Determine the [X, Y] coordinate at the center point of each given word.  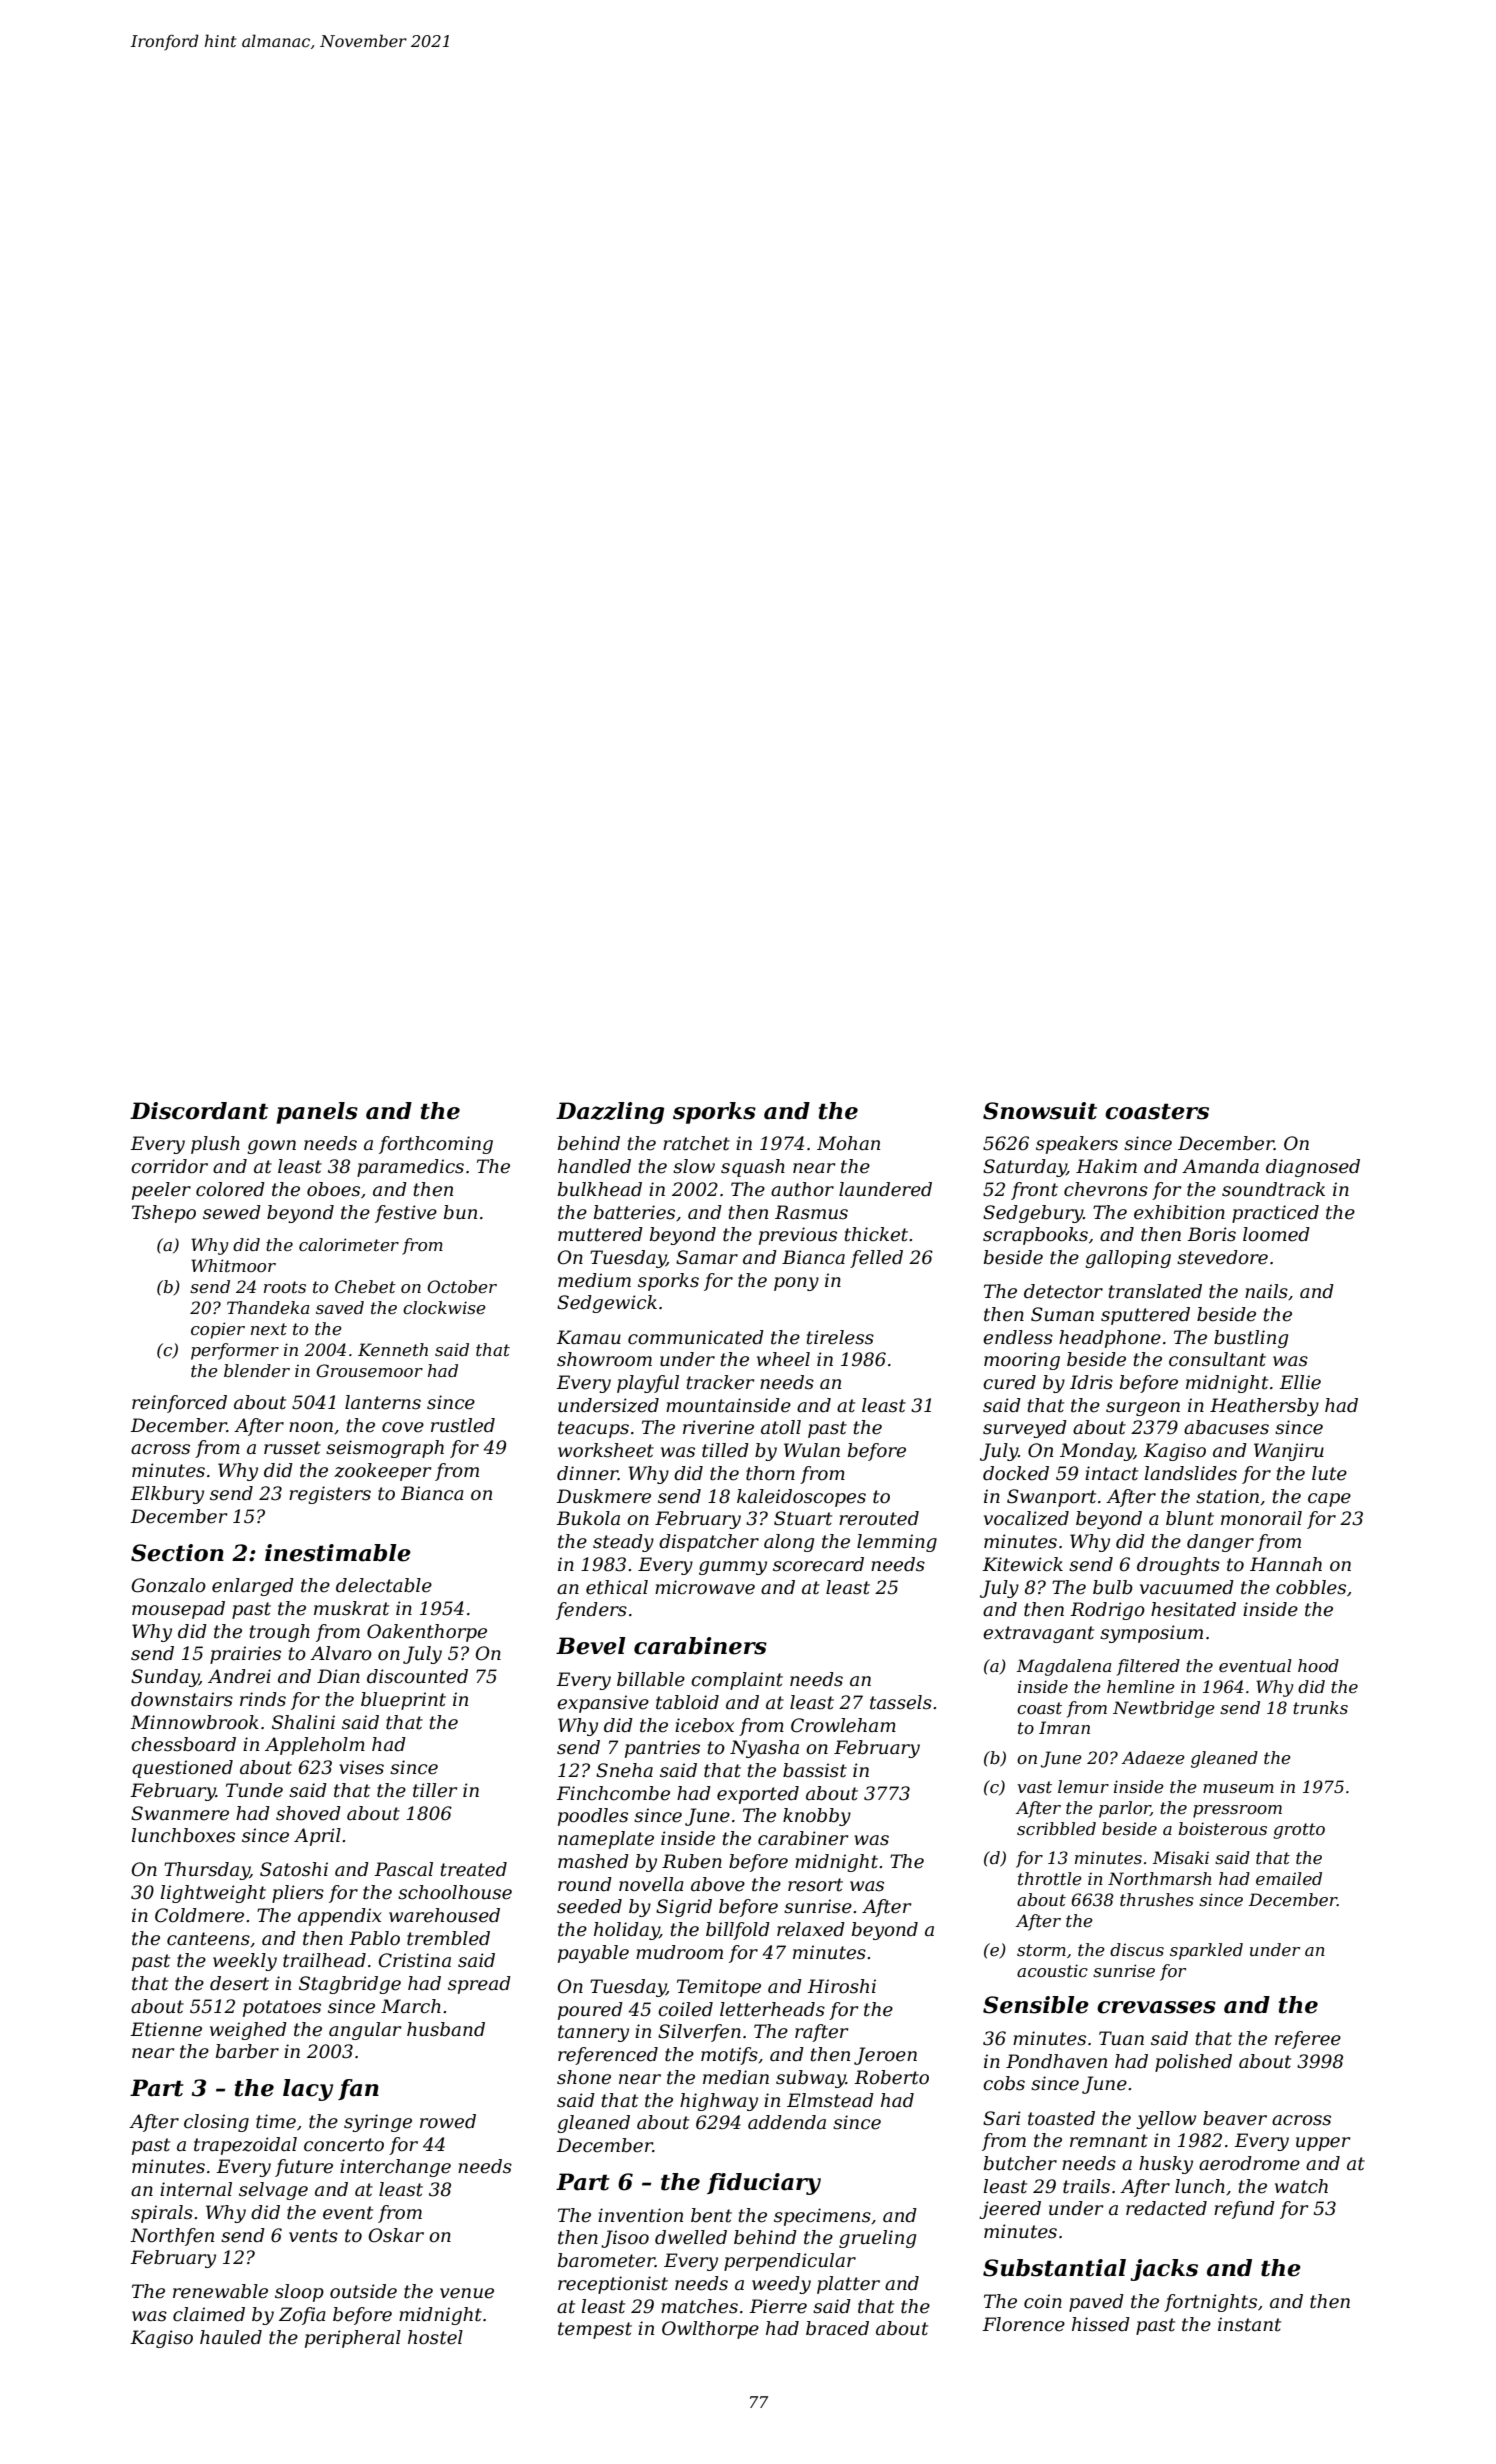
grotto [1299, 1831]
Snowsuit [1040, 1111]
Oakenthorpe [427, 1633]
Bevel [591, 1646]
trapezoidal [245, 2146]
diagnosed [1313, 1168]
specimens [822, 2217]
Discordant [199, 1111]
